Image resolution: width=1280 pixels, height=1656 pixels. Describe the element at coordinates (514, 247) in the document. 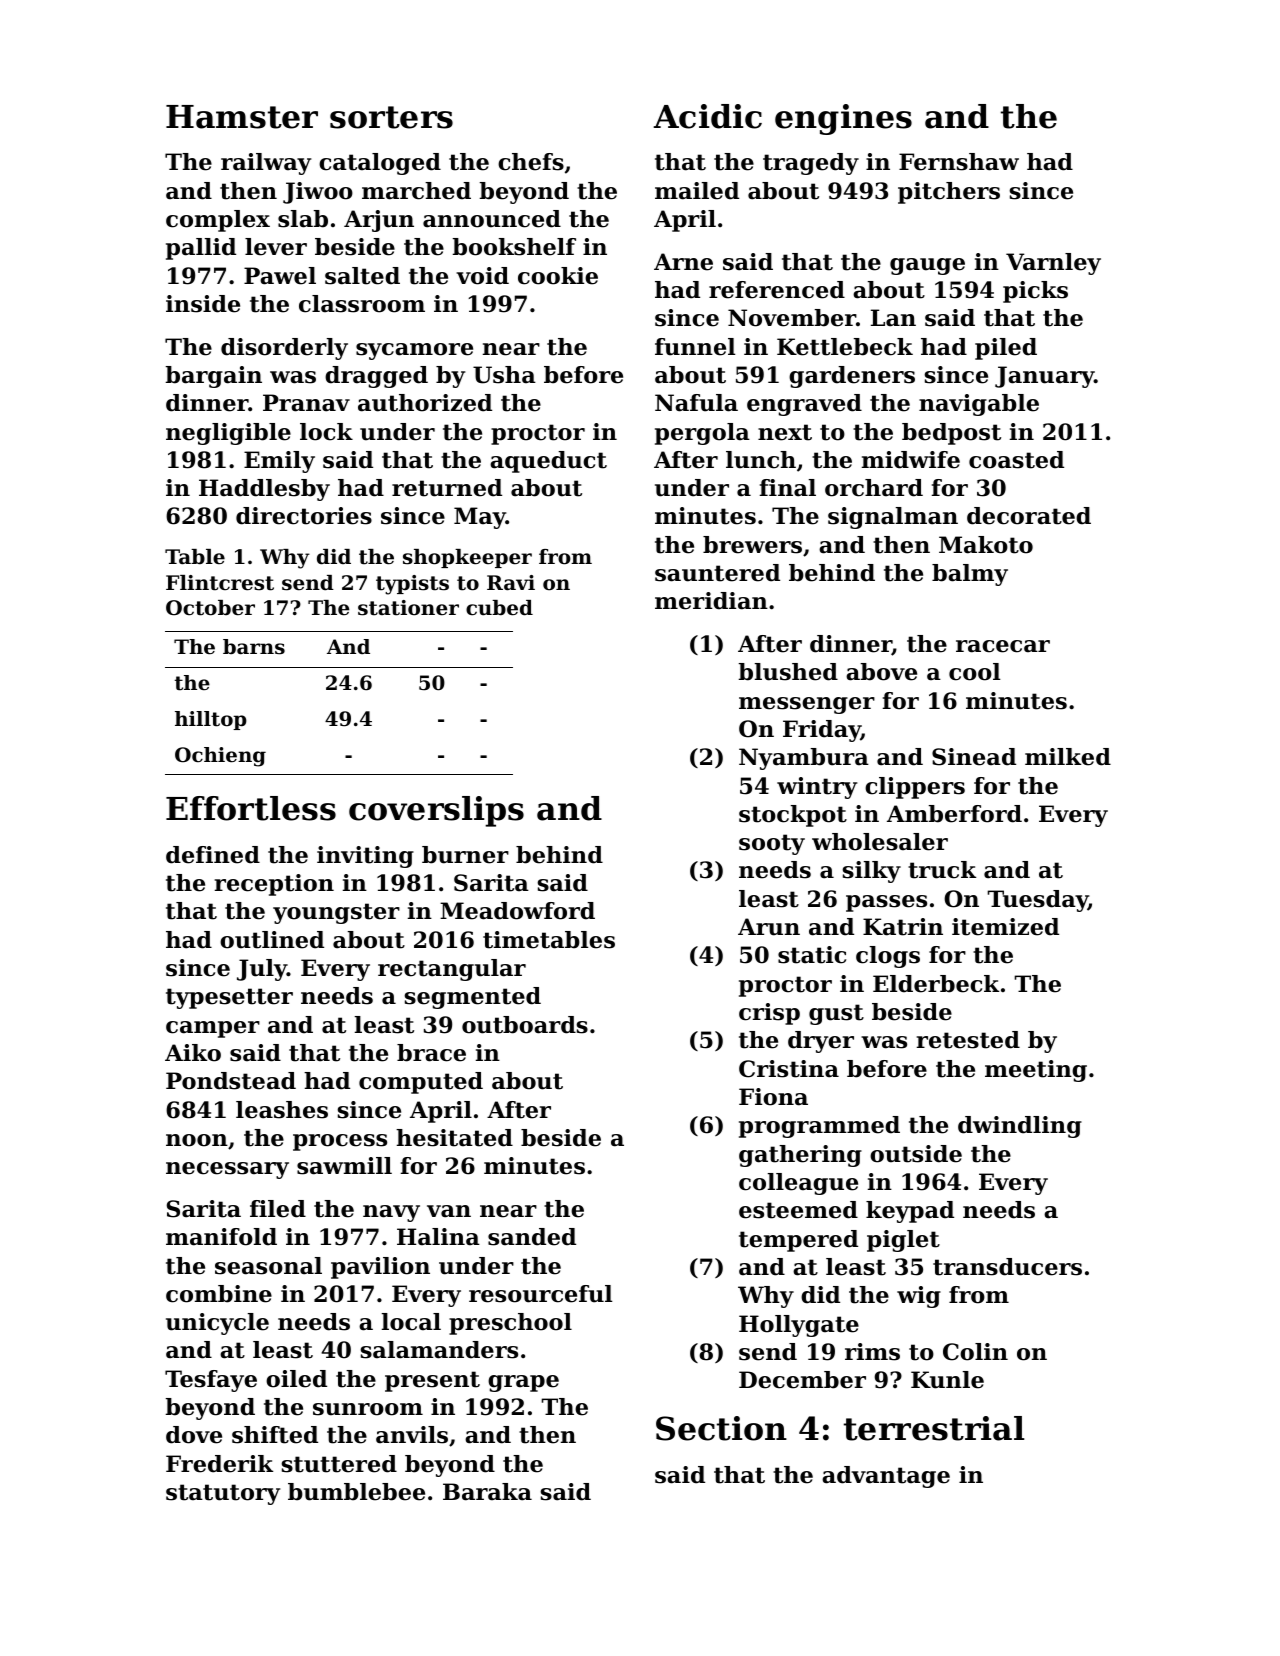

I see `bookshelf` at that location.
